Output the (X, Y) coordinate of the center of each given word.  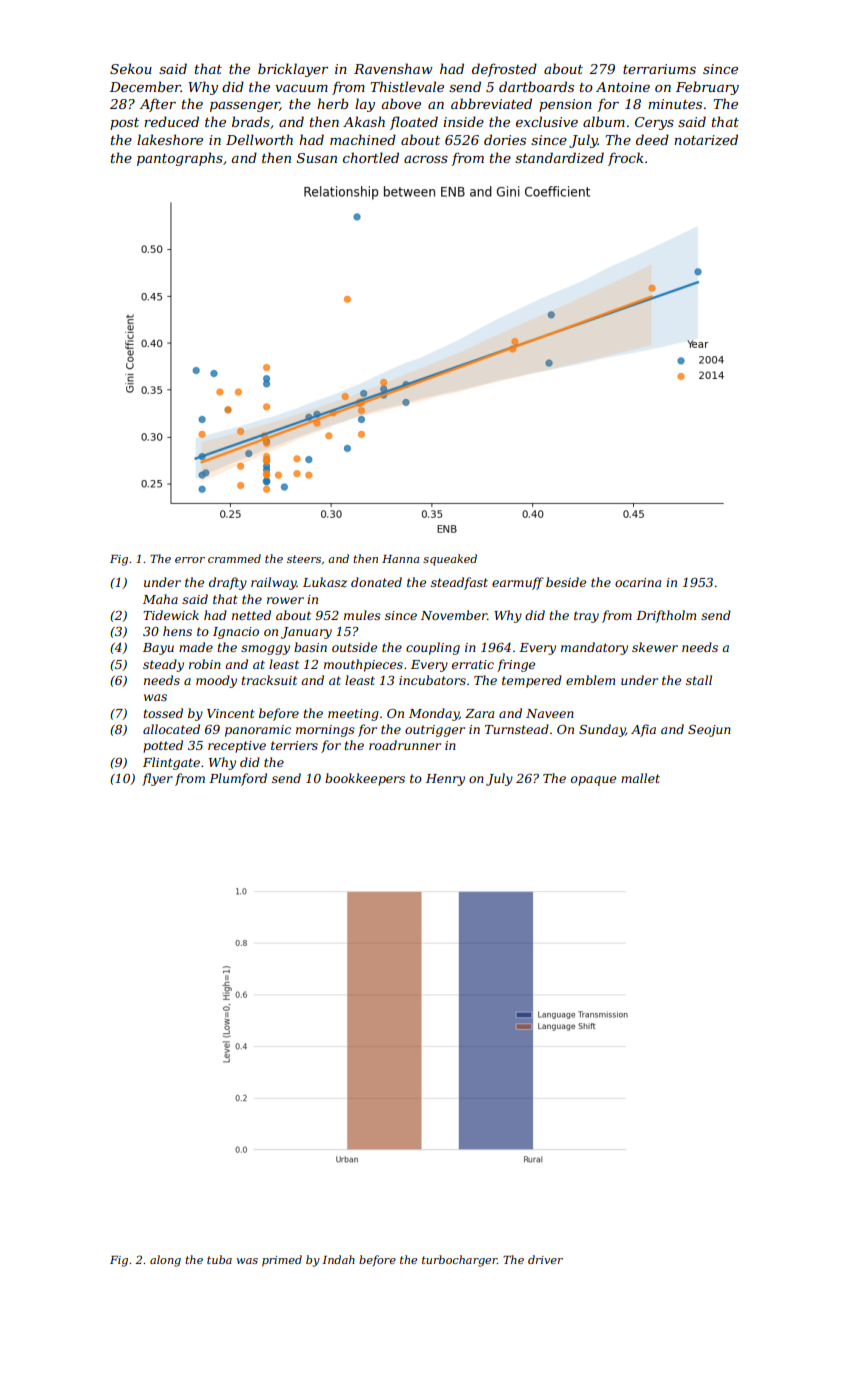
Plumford (238, 779)
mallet (640, 778)
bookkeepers (365, 779)
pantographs (180, 159)
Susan (317, 158)
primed (282, 1261)
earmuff (518, 583)
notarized (706, 140)
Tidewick (171, 615)
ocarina (638, 582)
